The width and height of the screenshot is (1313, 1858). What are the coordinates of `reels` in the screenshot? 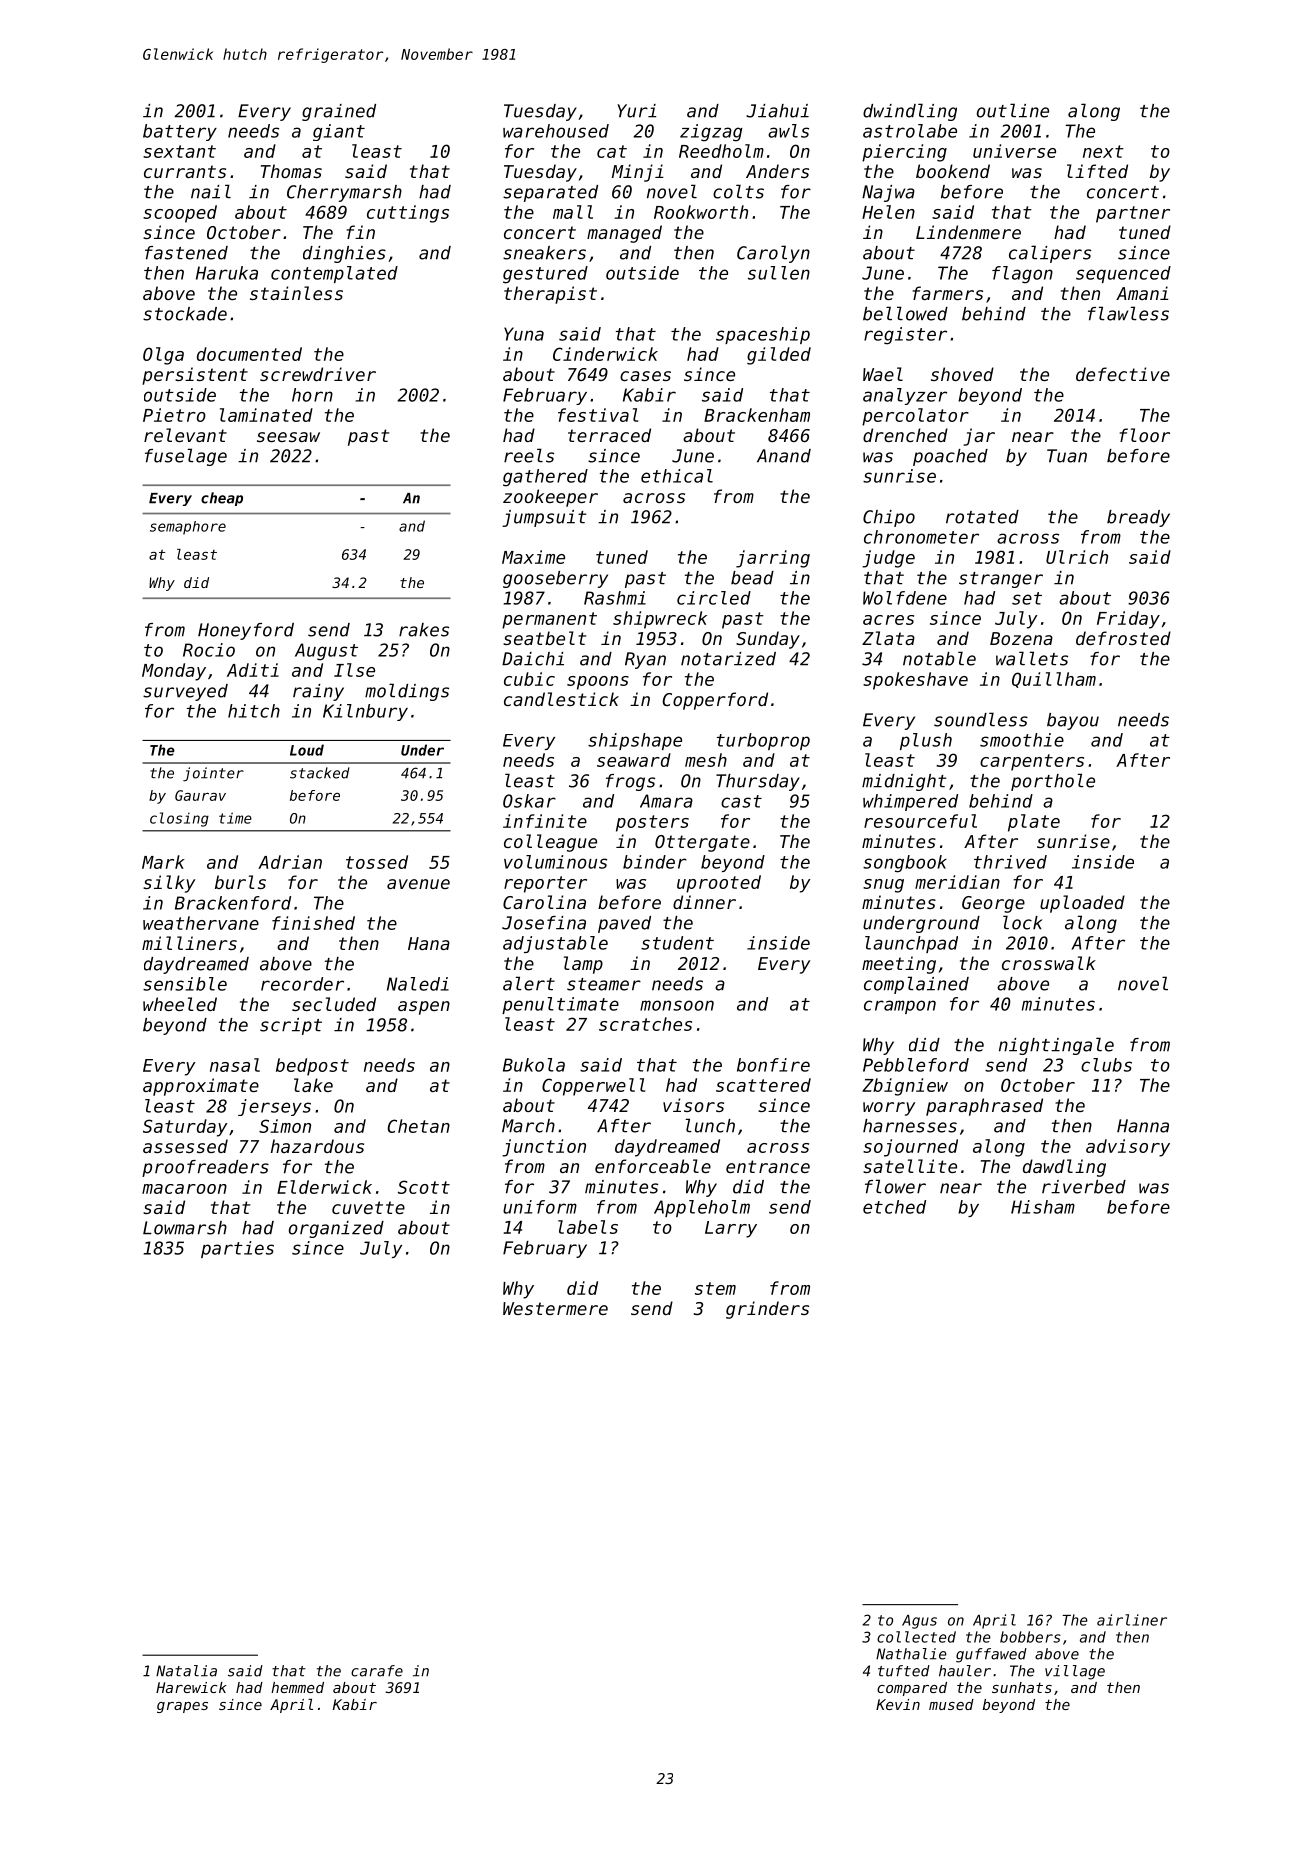 It's located at (529, 455).
